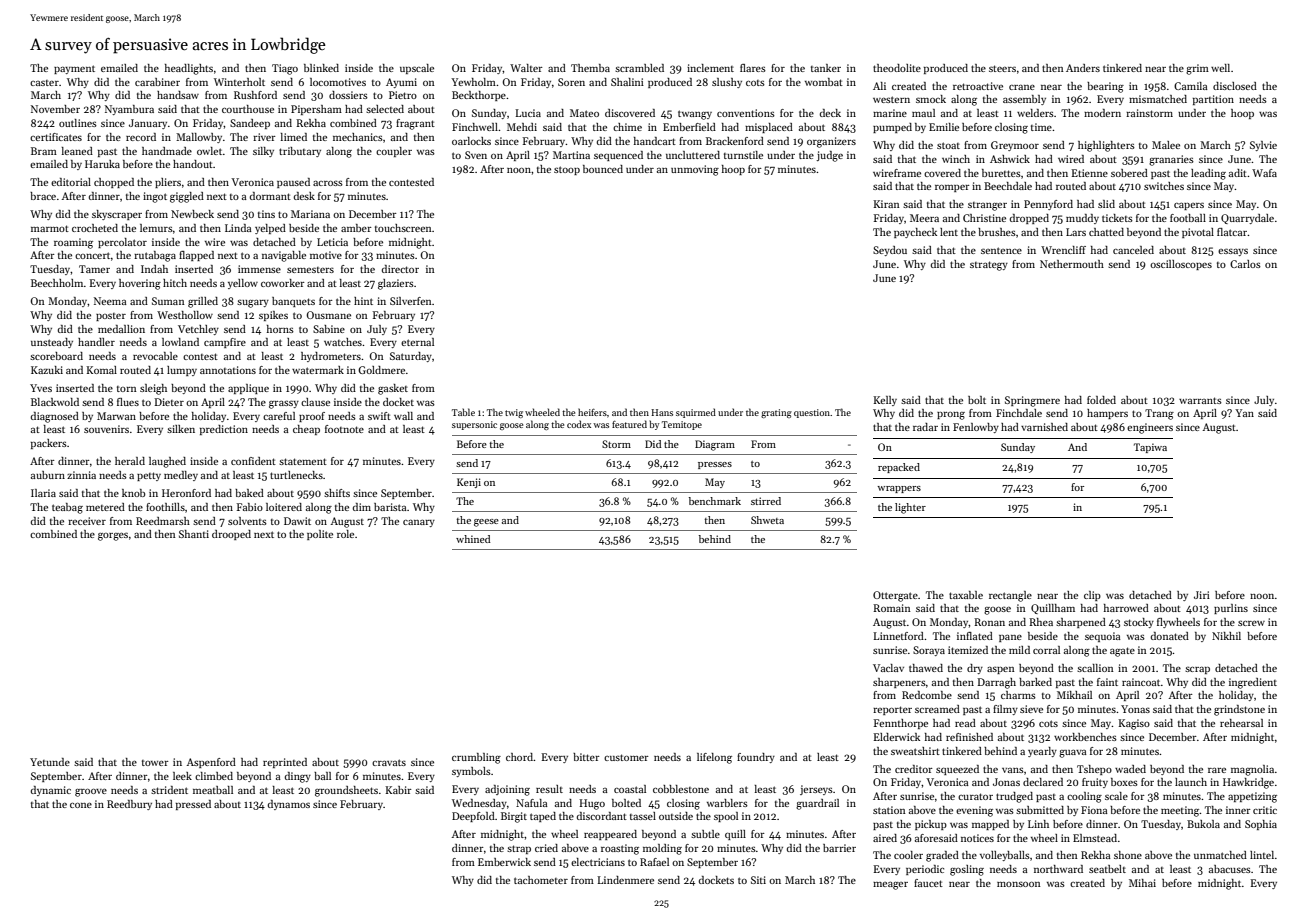 The image size is (1308, 924). Describe the element at coordinates (1024, 100) in the screenshot. I see `assembly` at that location.
